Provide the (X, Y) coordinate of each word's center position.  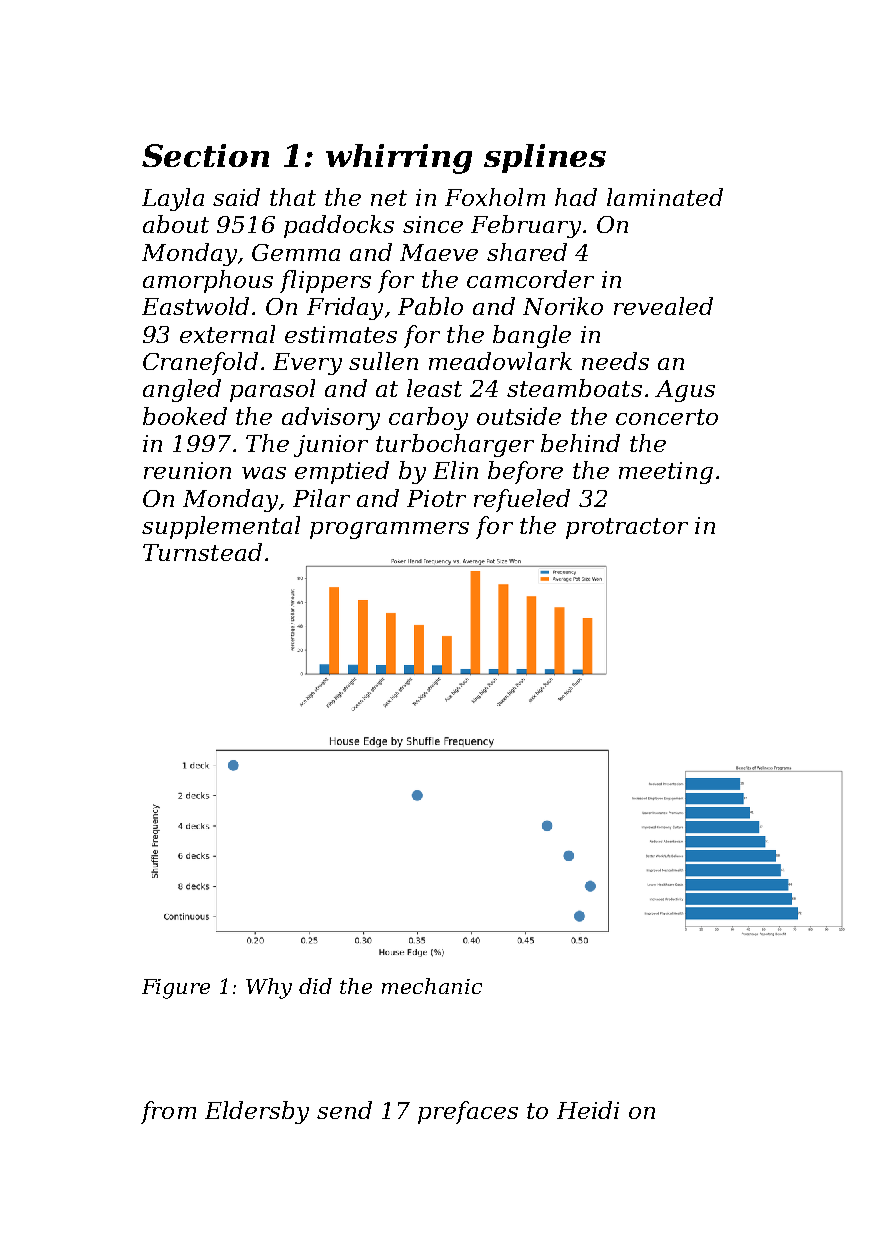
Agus (685, 391)
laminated (665, 197)
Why (269, 988)
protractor (627, 528)
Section (205, 155)
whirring (399, 159)
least (434, 388)
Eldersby (257, 1112)
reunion (187, 470)
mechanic (432, 986)
